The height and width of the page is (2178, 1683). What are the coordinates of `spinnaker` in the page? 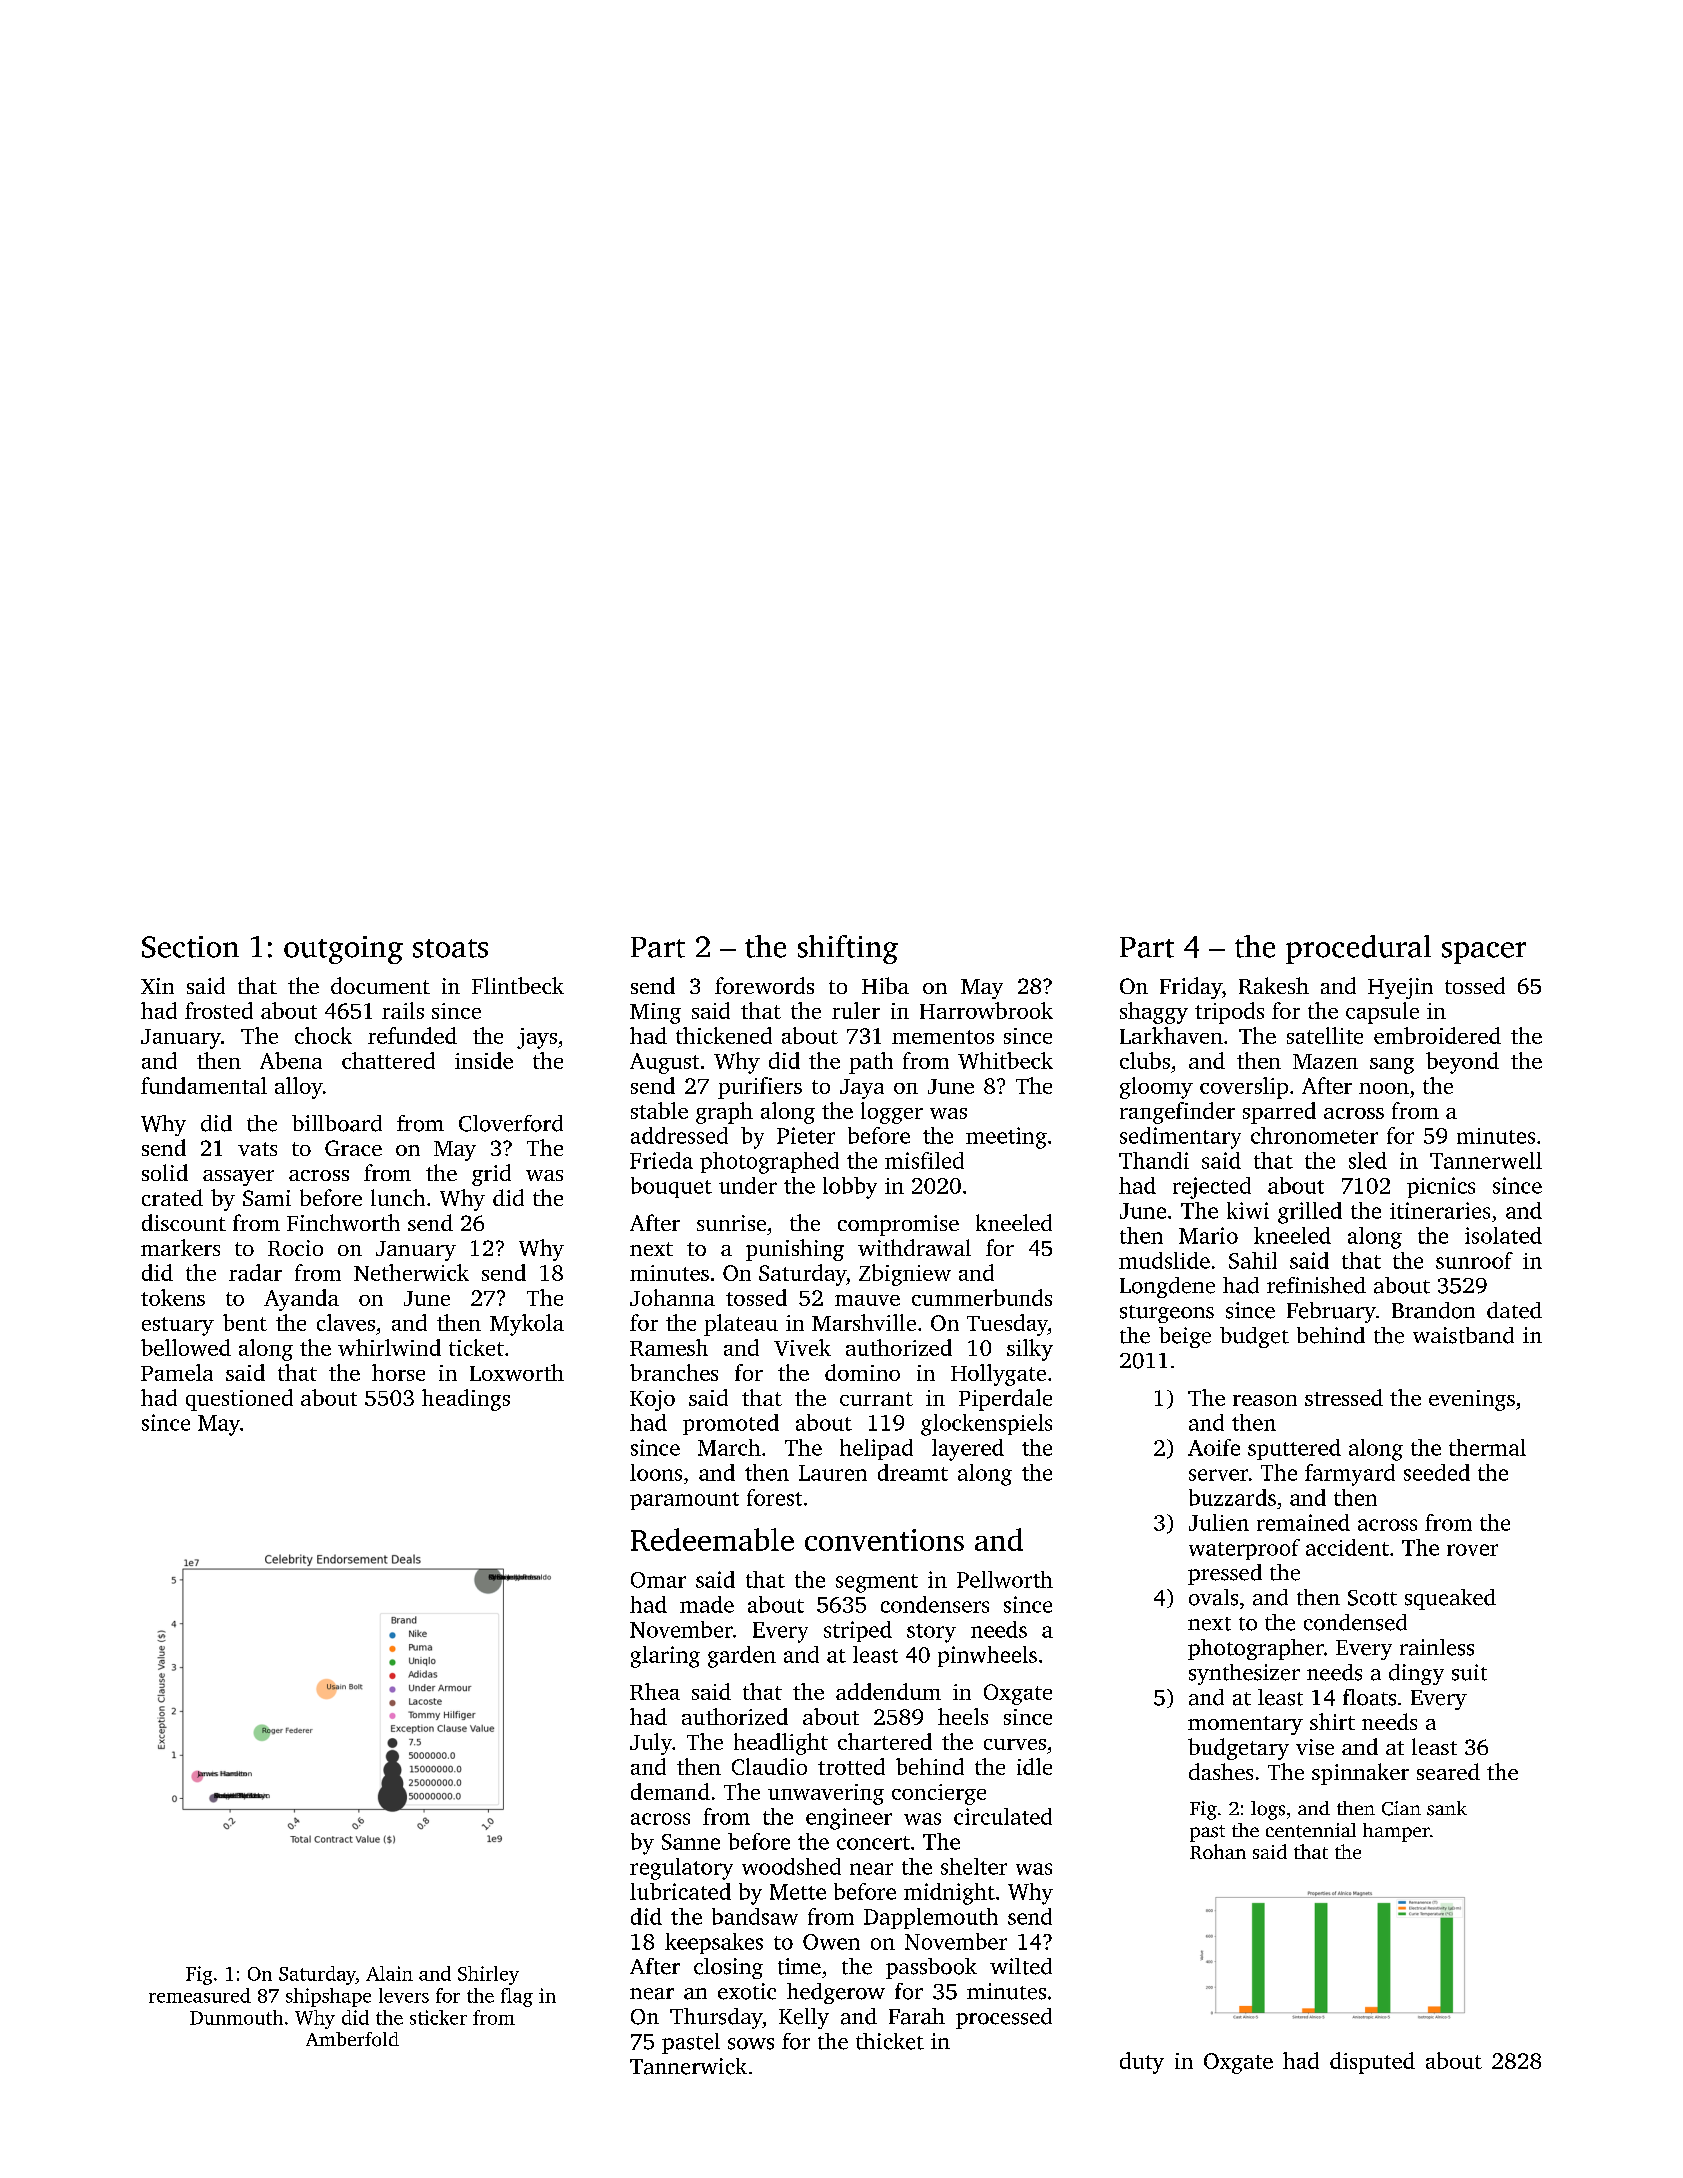 It's located at (1360, 1774).
